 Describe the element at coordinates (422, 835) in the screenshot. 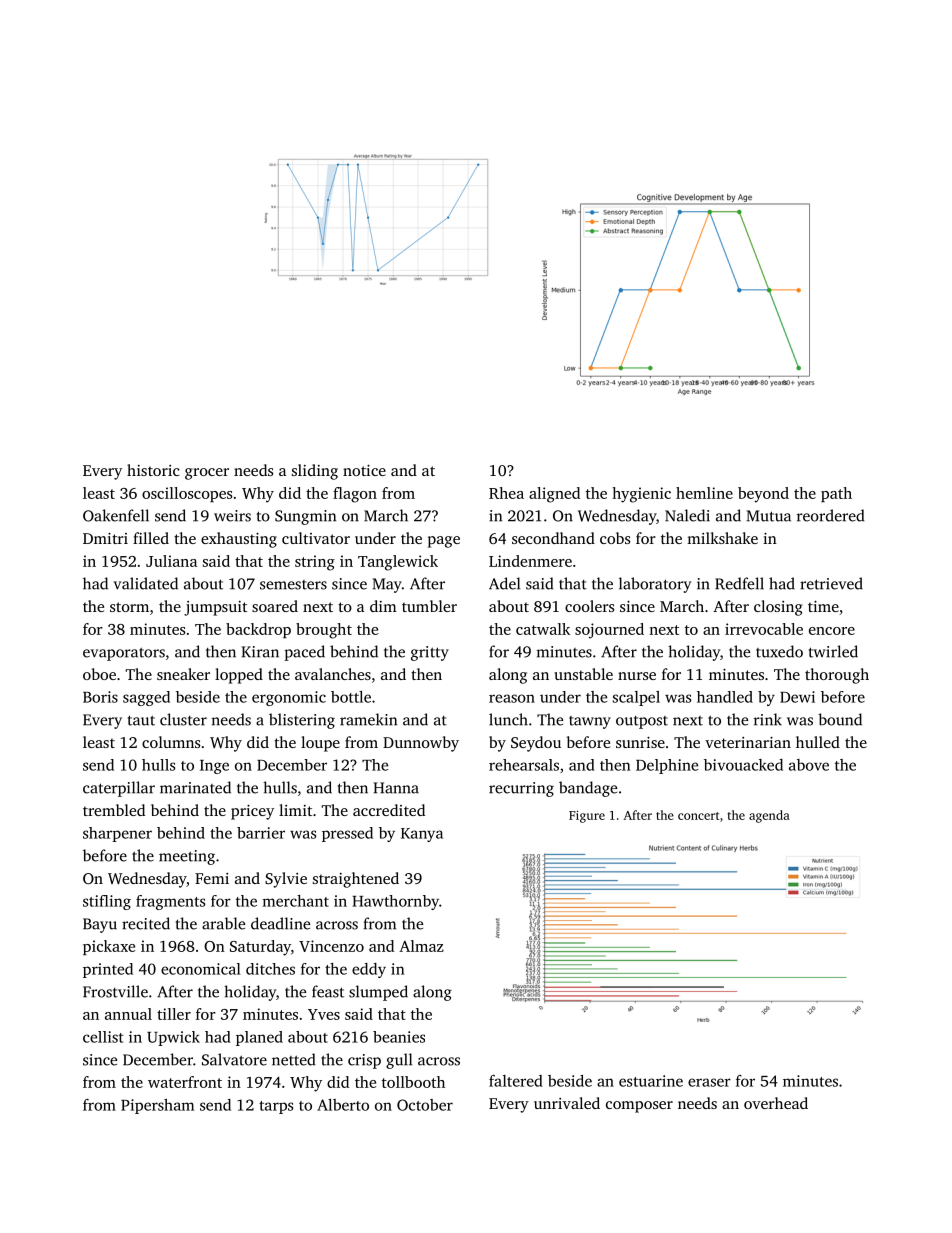

I see `Kanya` at that location.
